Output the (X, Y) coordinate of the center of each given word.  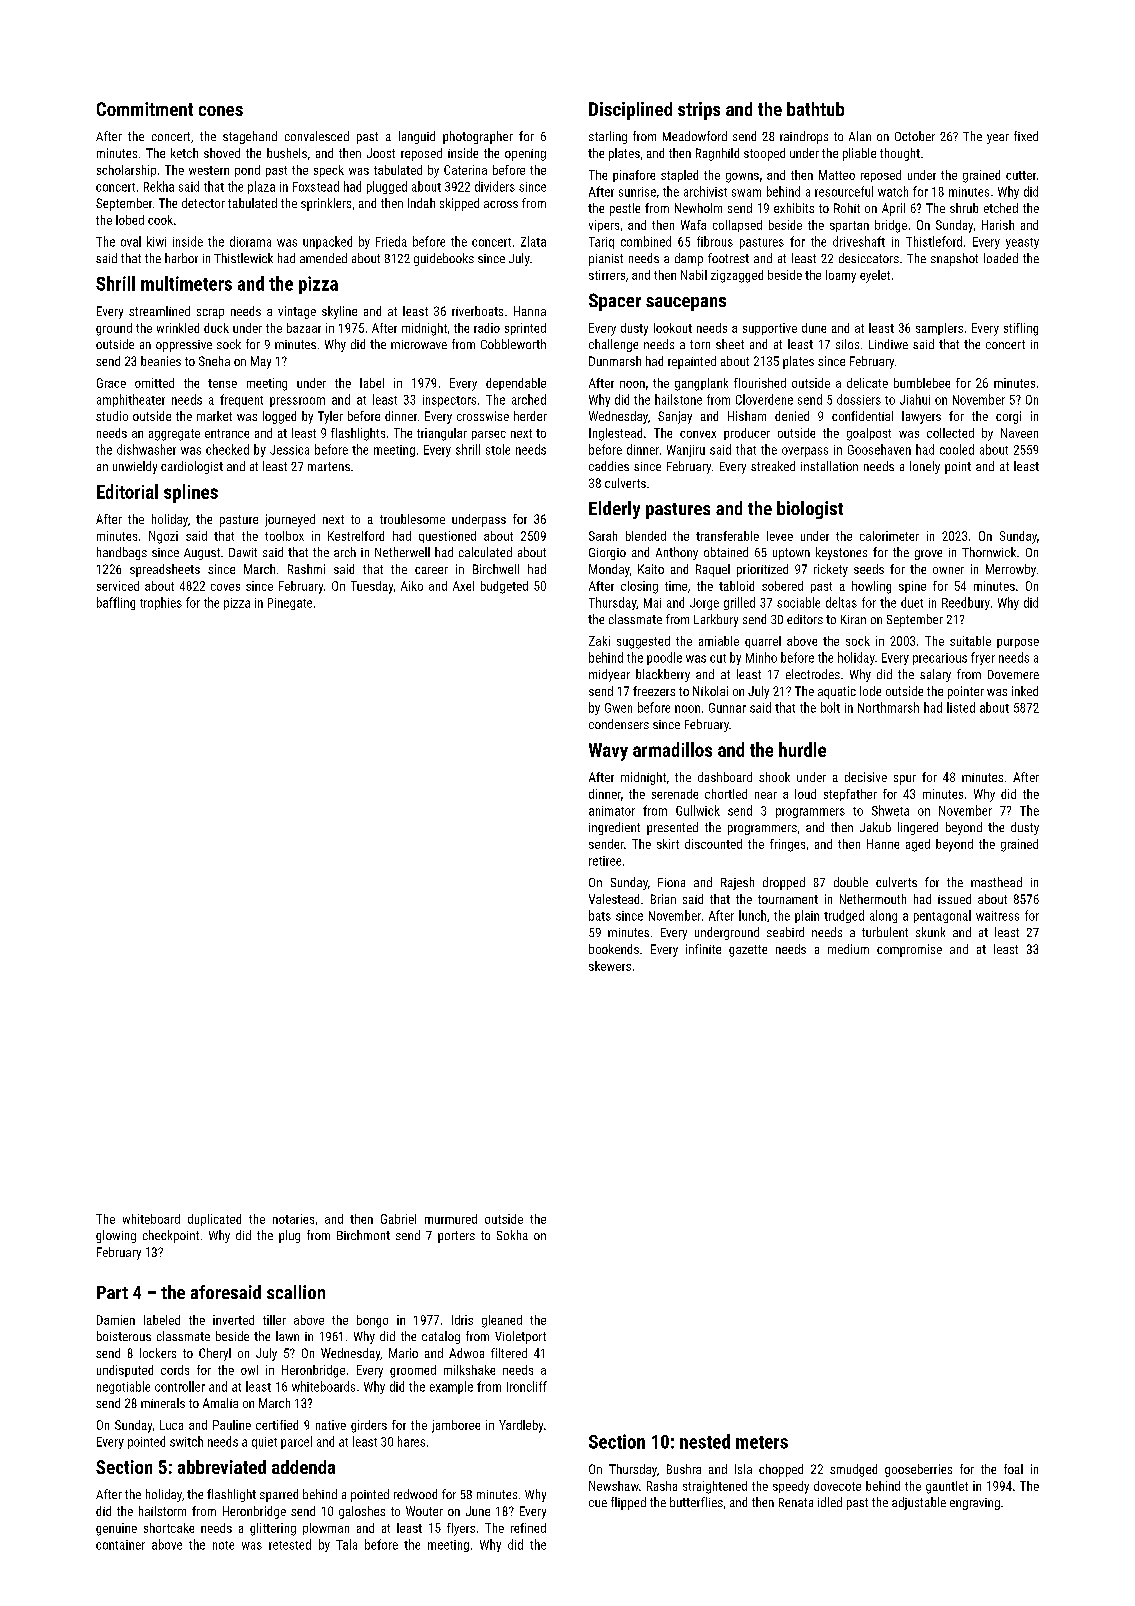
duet (912, 602)
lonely (925, 467)
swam (746, 193)
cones (221, 111)
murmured (451, 1219)
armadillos (672, 749)
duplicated (214, 1220)
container (120, 1545)
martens (329, 466)
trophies (161, 603)
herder (530, 416)
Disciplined (630, 111)
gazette (748, 951)
